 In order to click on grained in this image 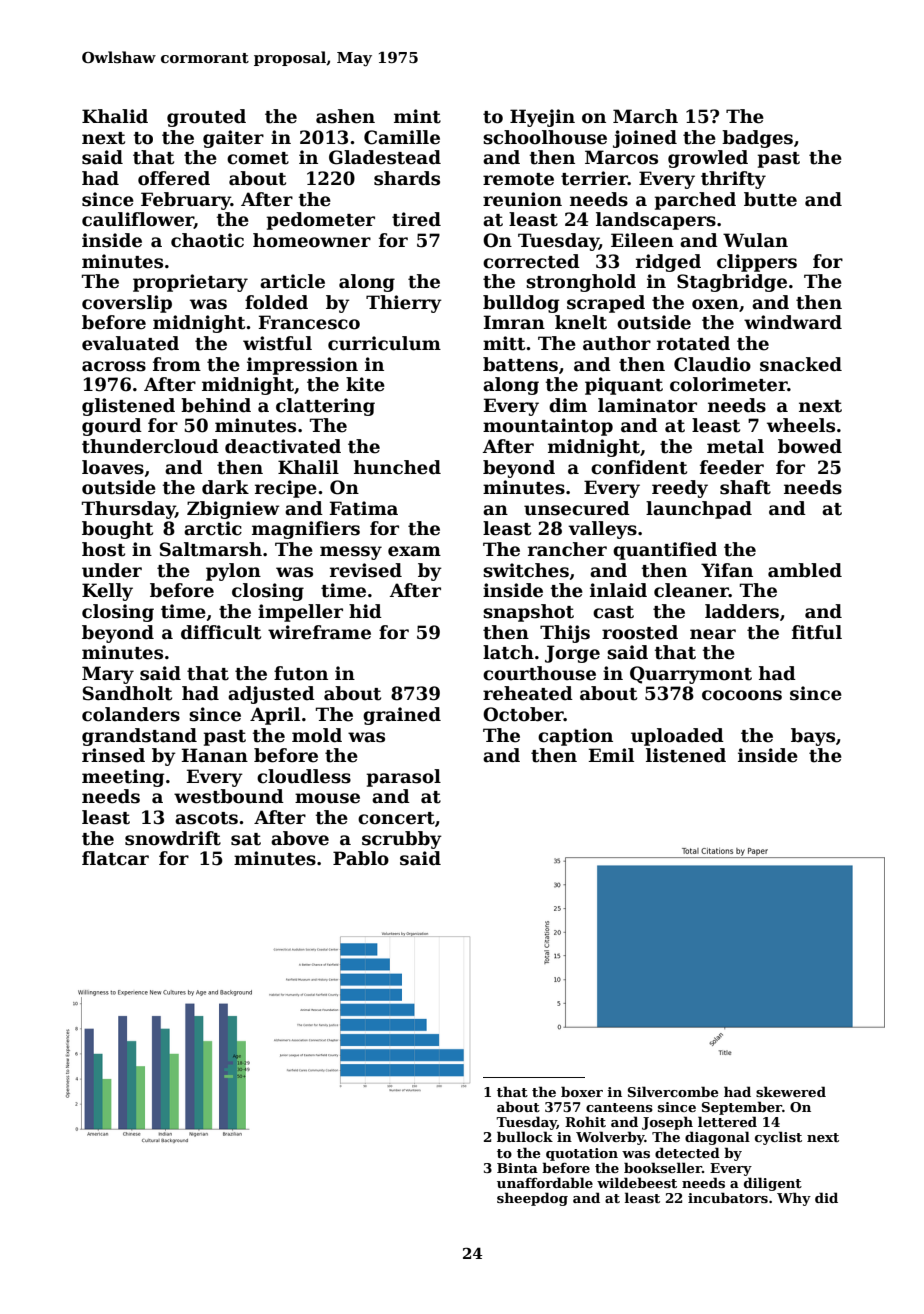, I will do `click(402, 716)`.
